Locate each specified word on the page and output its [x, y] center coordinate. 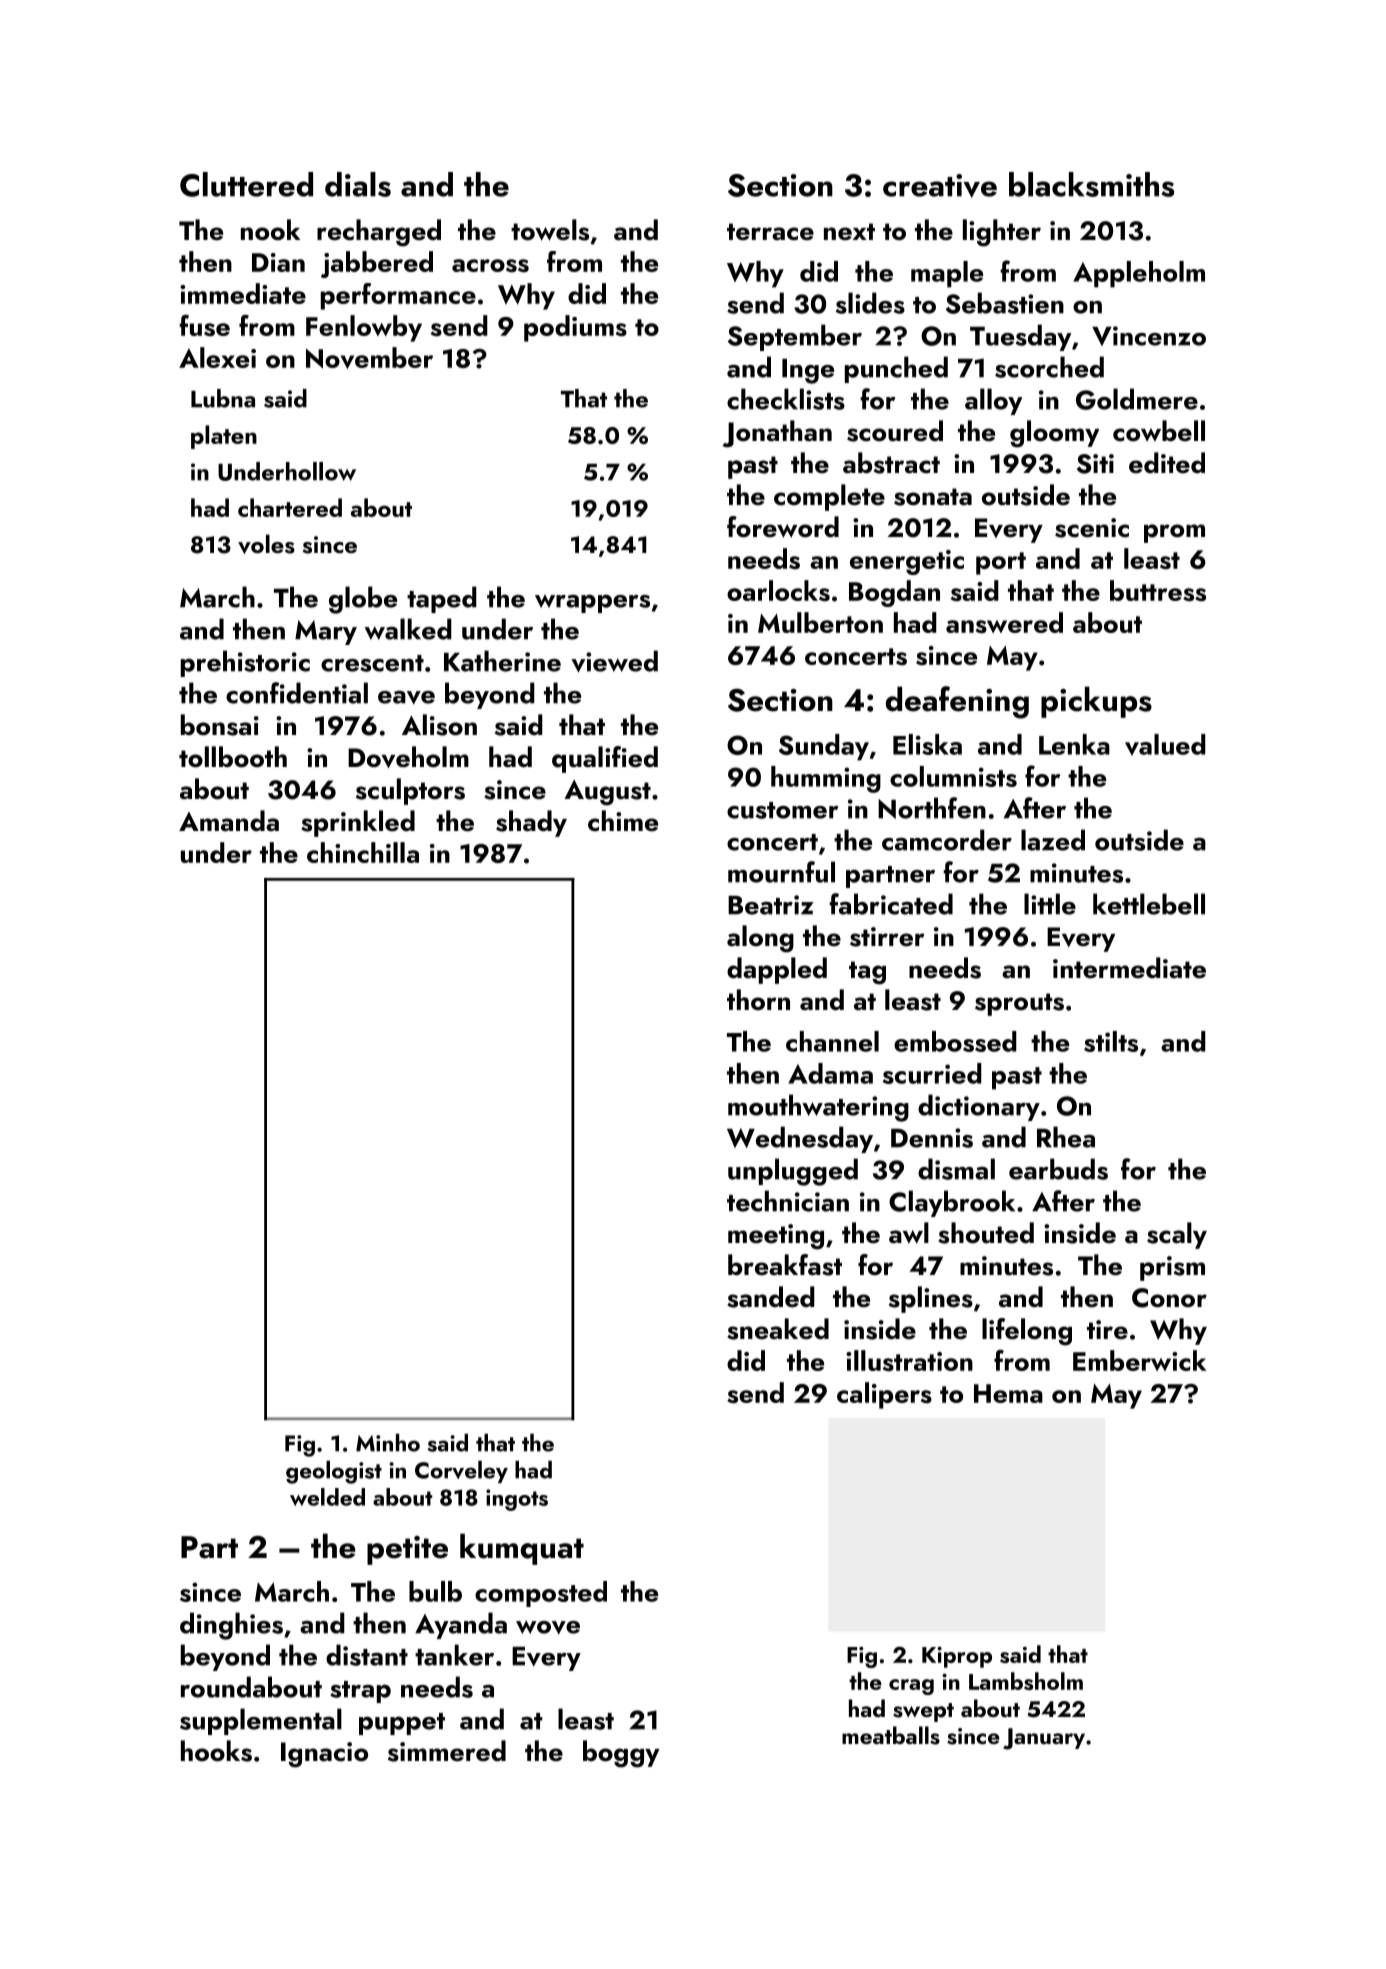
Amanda [229, 821]
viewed [614, 661]
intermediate [1129, 968]
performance [398, 296]
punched [896, 369]
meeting [776, 1237]
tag [867, 973]
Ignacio [324, 1755]
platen [224, 437]
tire [1107, 1329]
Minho [388, 1443]
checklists [786, 399]
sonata [933, 497]
